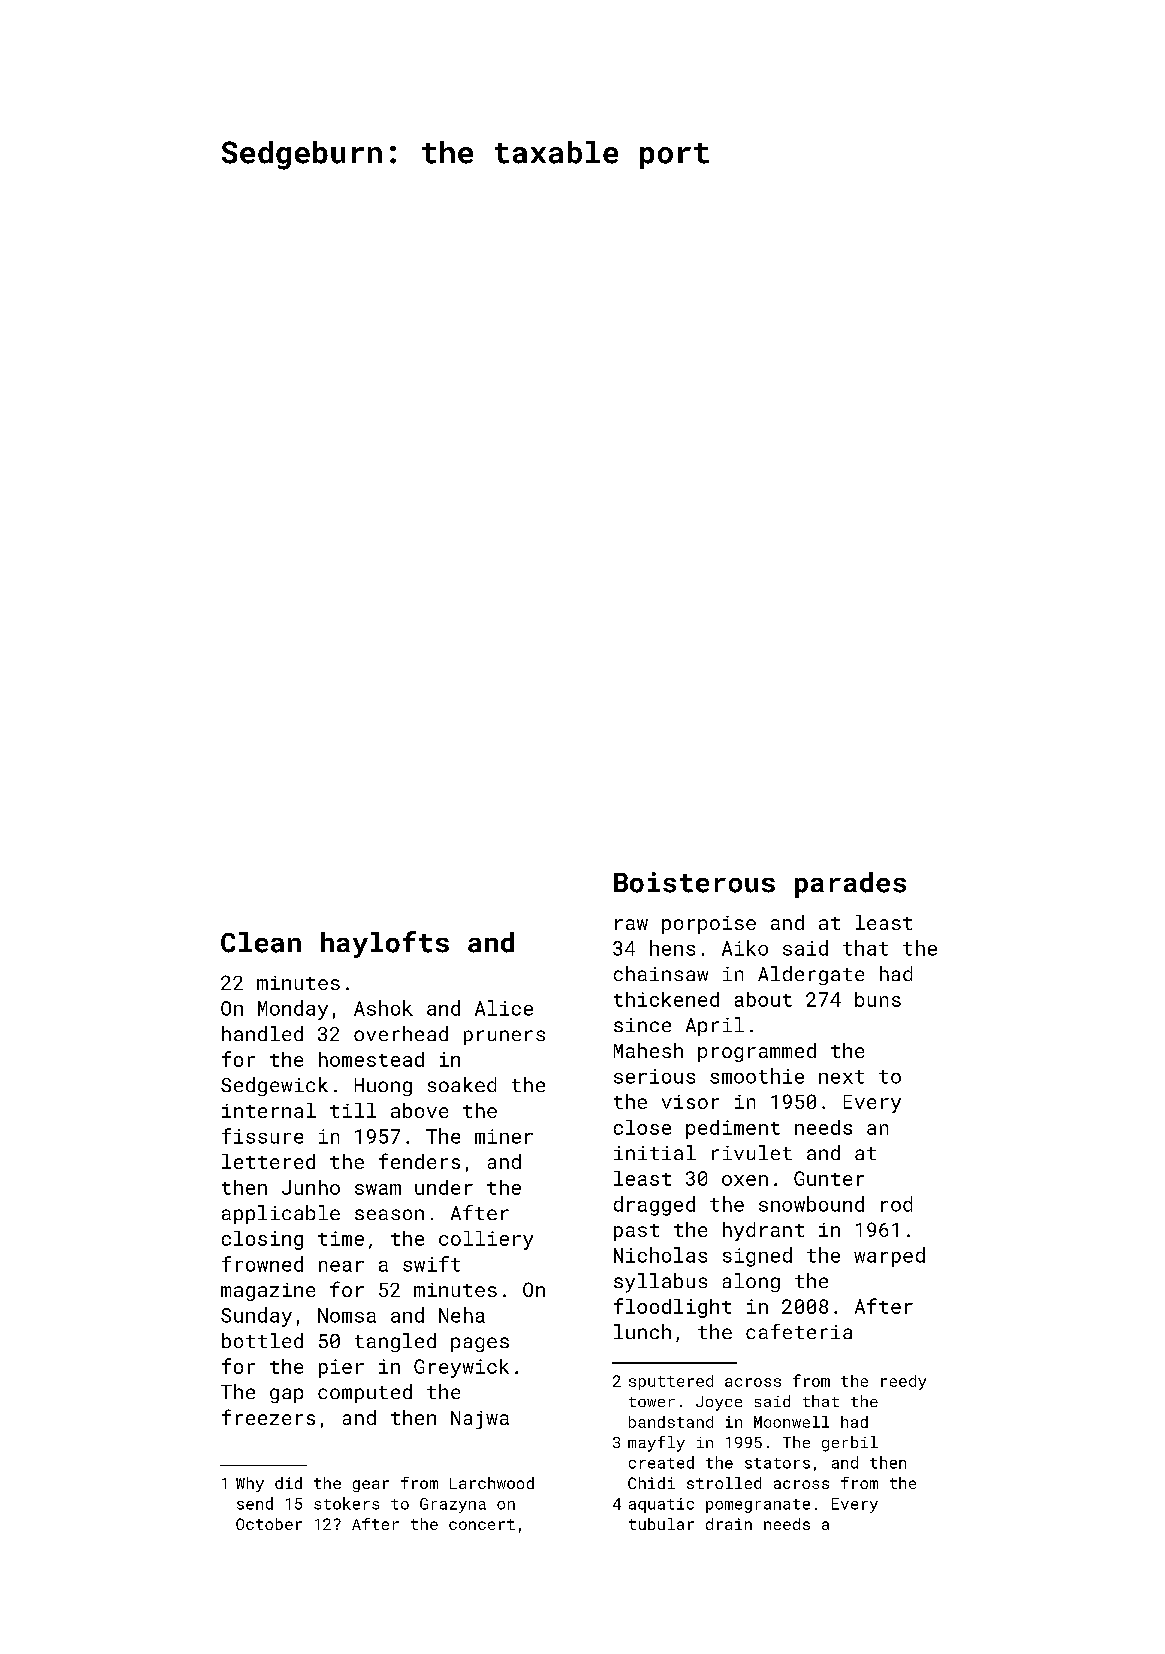  Describe the element at coordinates (660, 1255) in the screenshot. I see `Nicholas` at that location.
